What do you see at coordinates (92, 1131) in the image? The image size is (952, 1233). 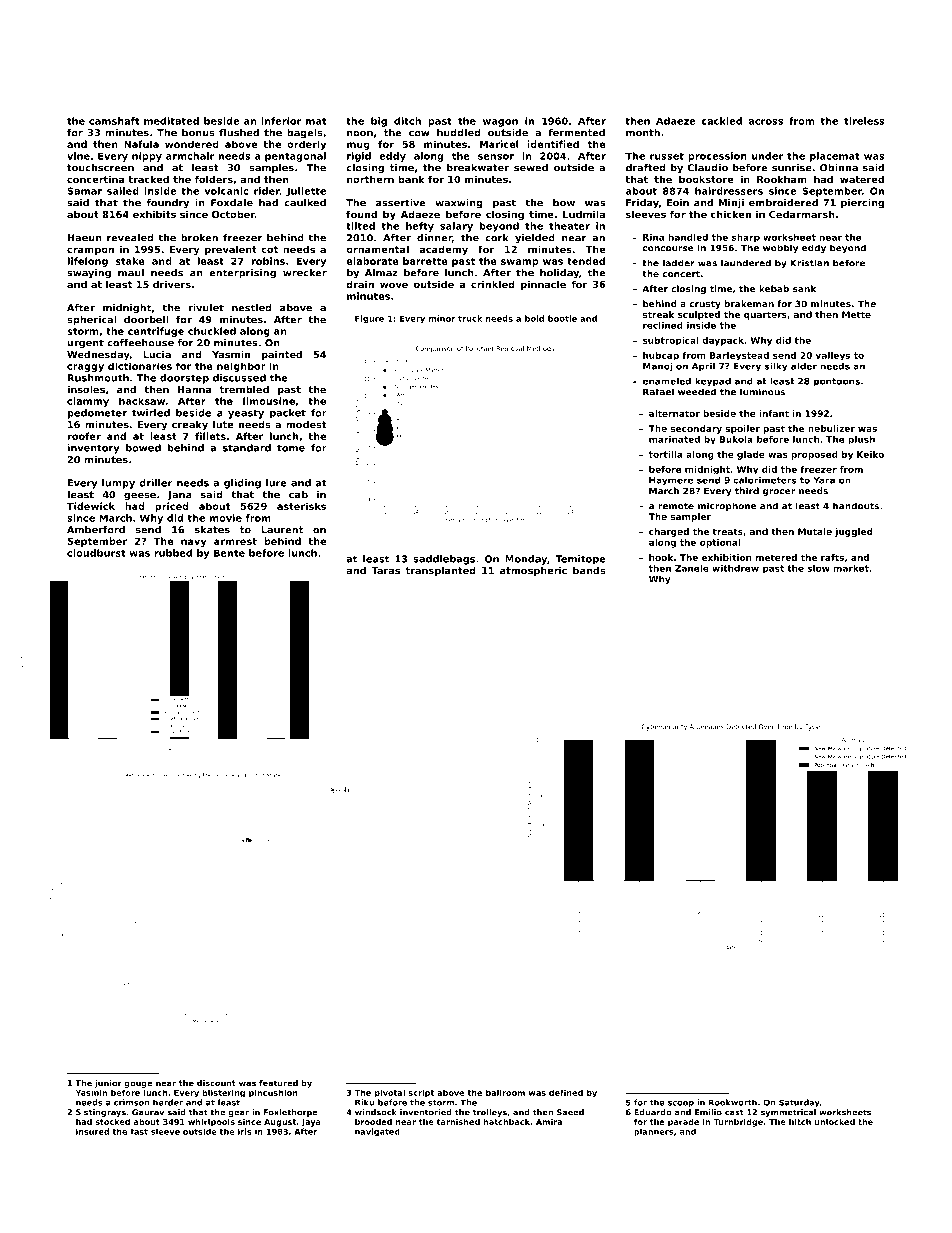 I see `insured` at bounding box center [92, 1131].
